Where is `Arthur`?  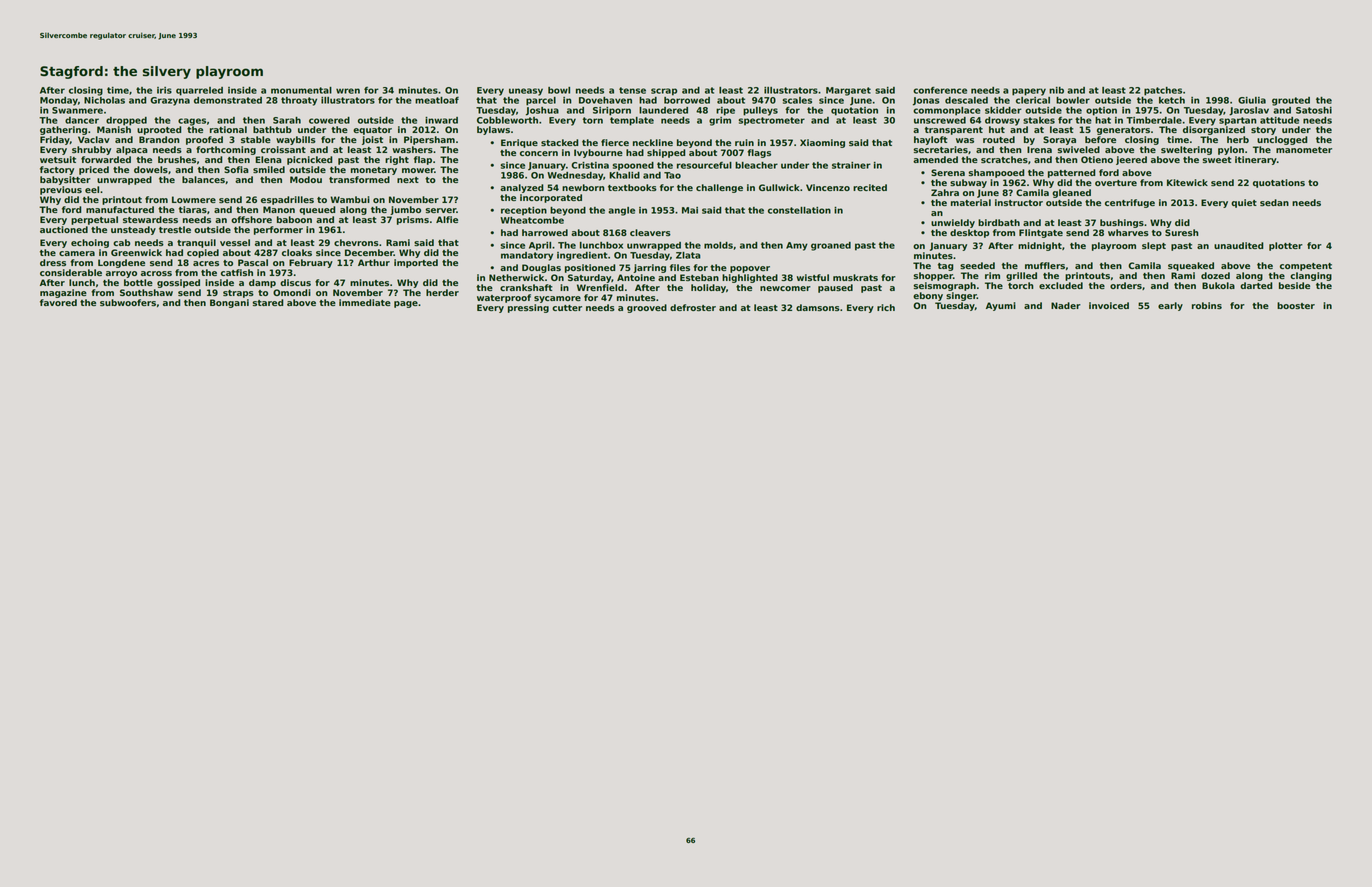
Arthur is located at coordinates (374, 262).
